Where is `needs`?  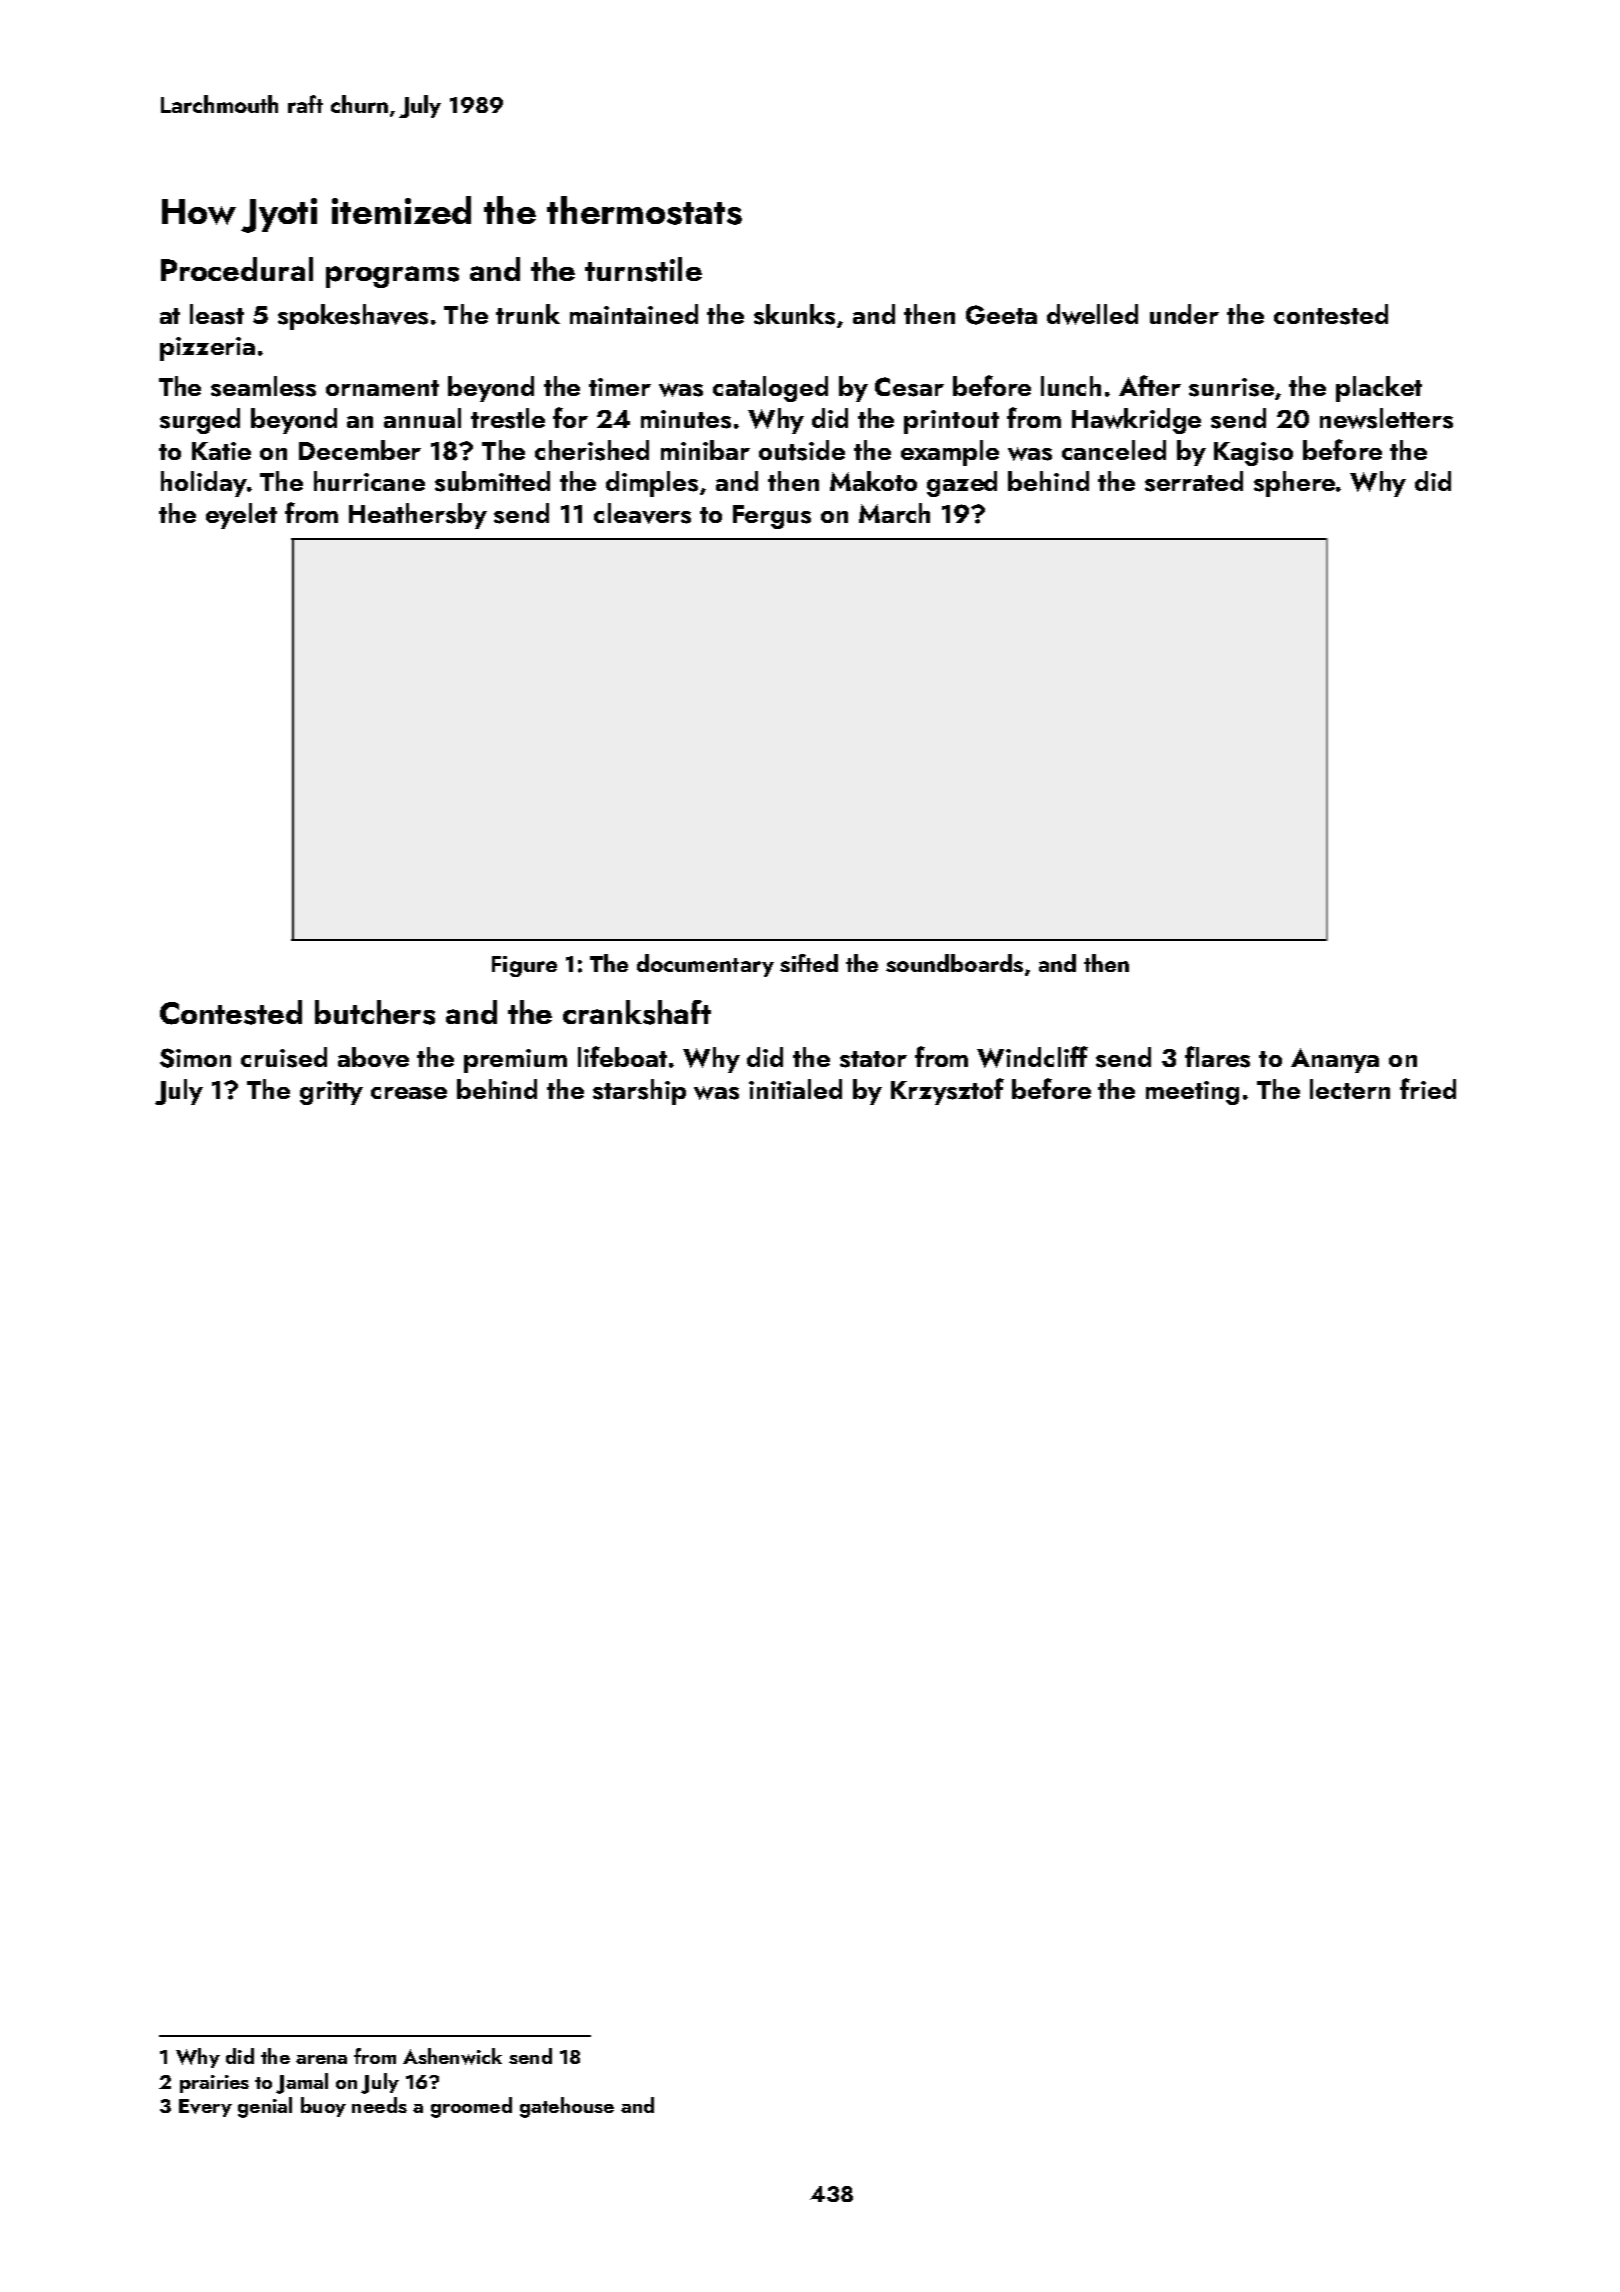
needs is located at coordinates (379, 2105).
